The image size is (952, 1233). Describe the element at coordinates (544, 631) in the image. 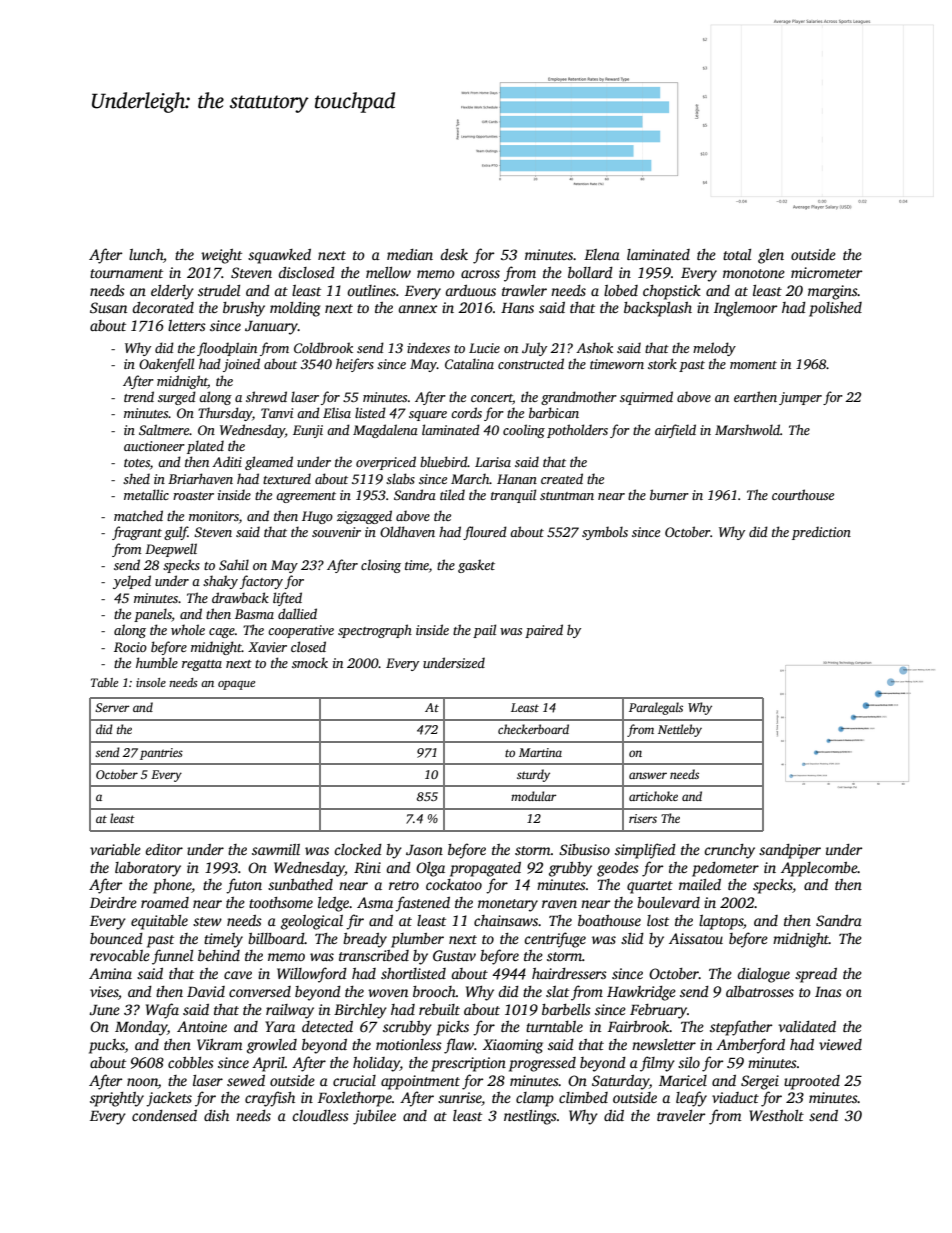

I see `paired` at that location.
